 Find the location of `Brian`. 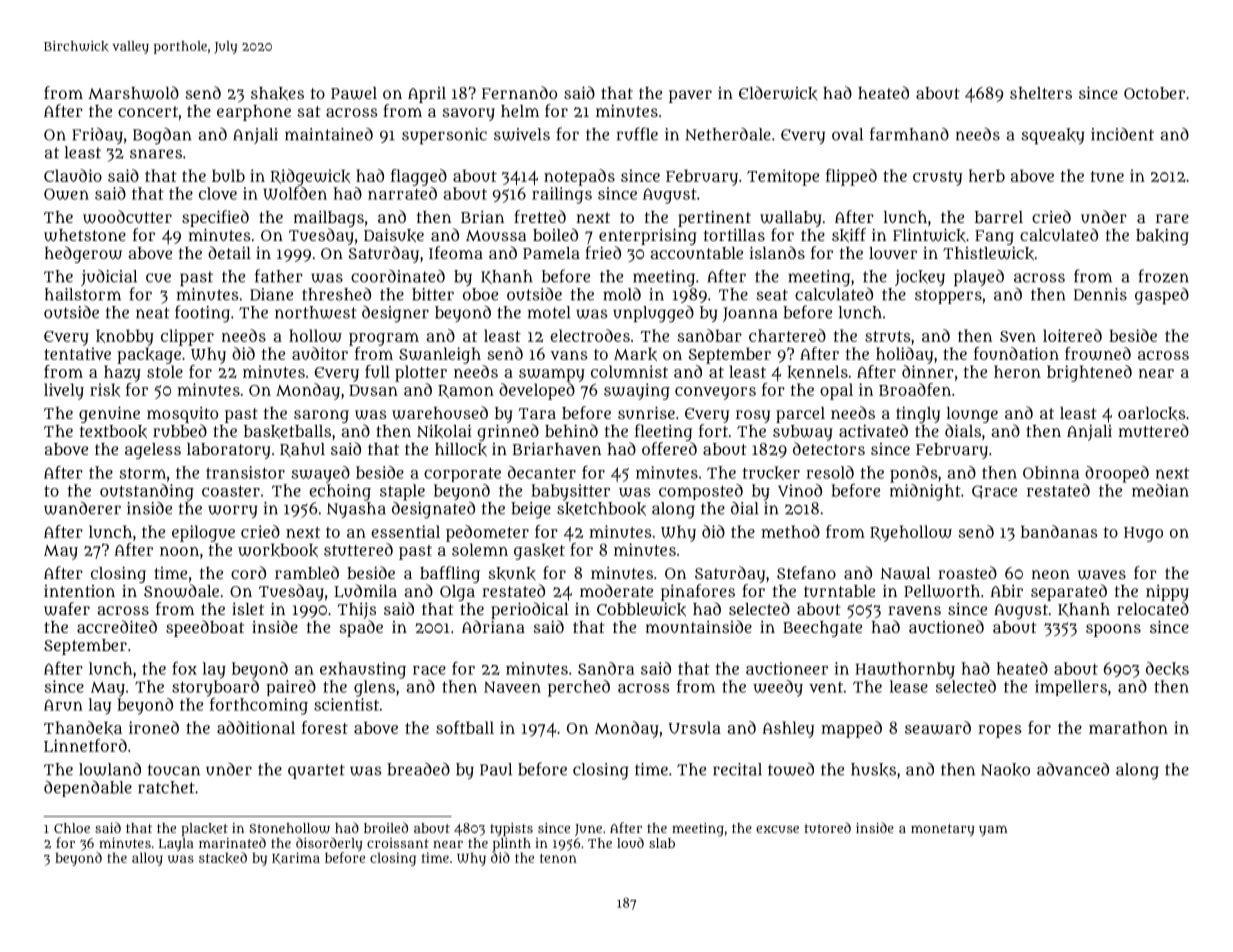

Brian is located at coordinates (482, 217).
